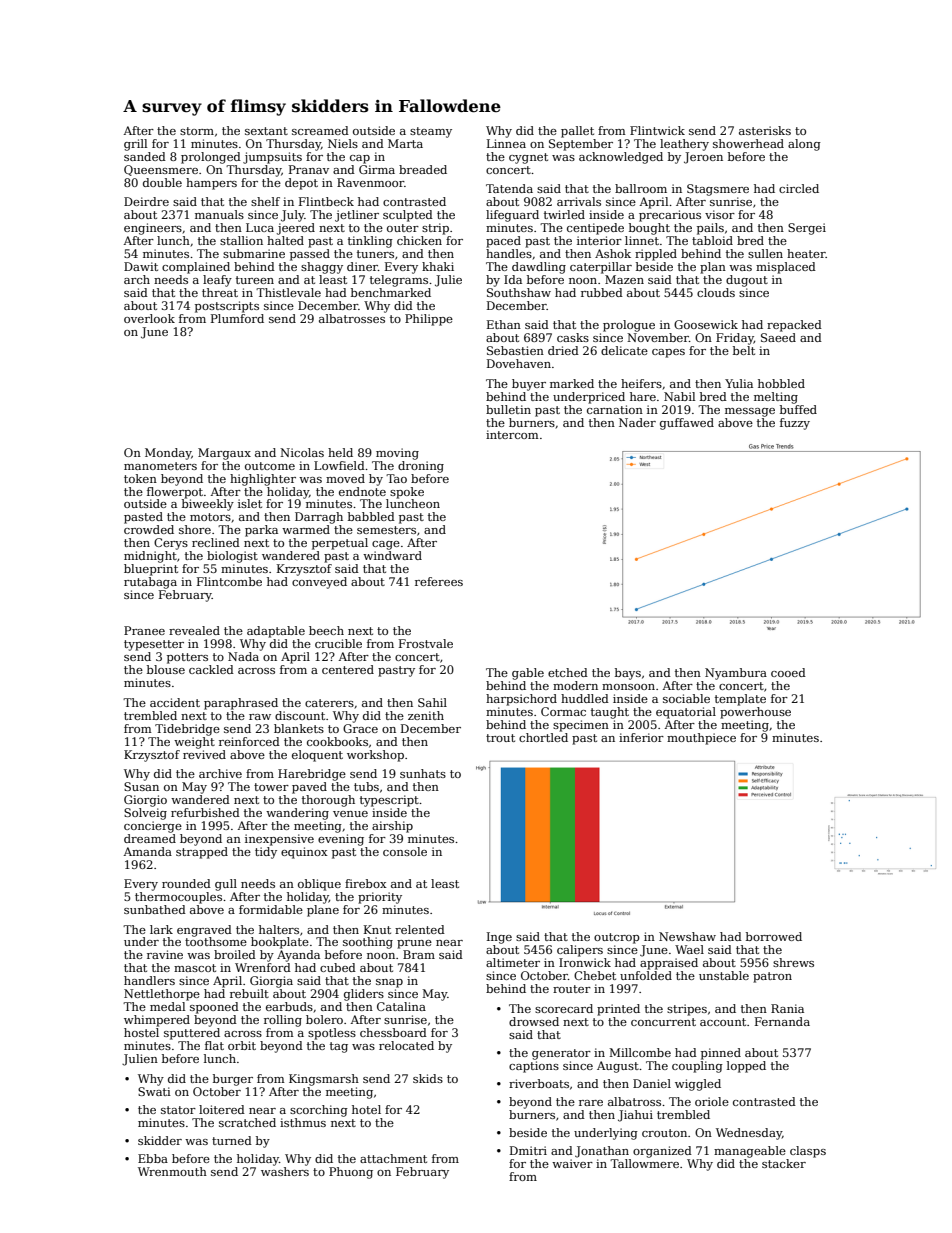  Describe the element at coordinates (351, 1173) in the page. I see `Phuong` at that location.
